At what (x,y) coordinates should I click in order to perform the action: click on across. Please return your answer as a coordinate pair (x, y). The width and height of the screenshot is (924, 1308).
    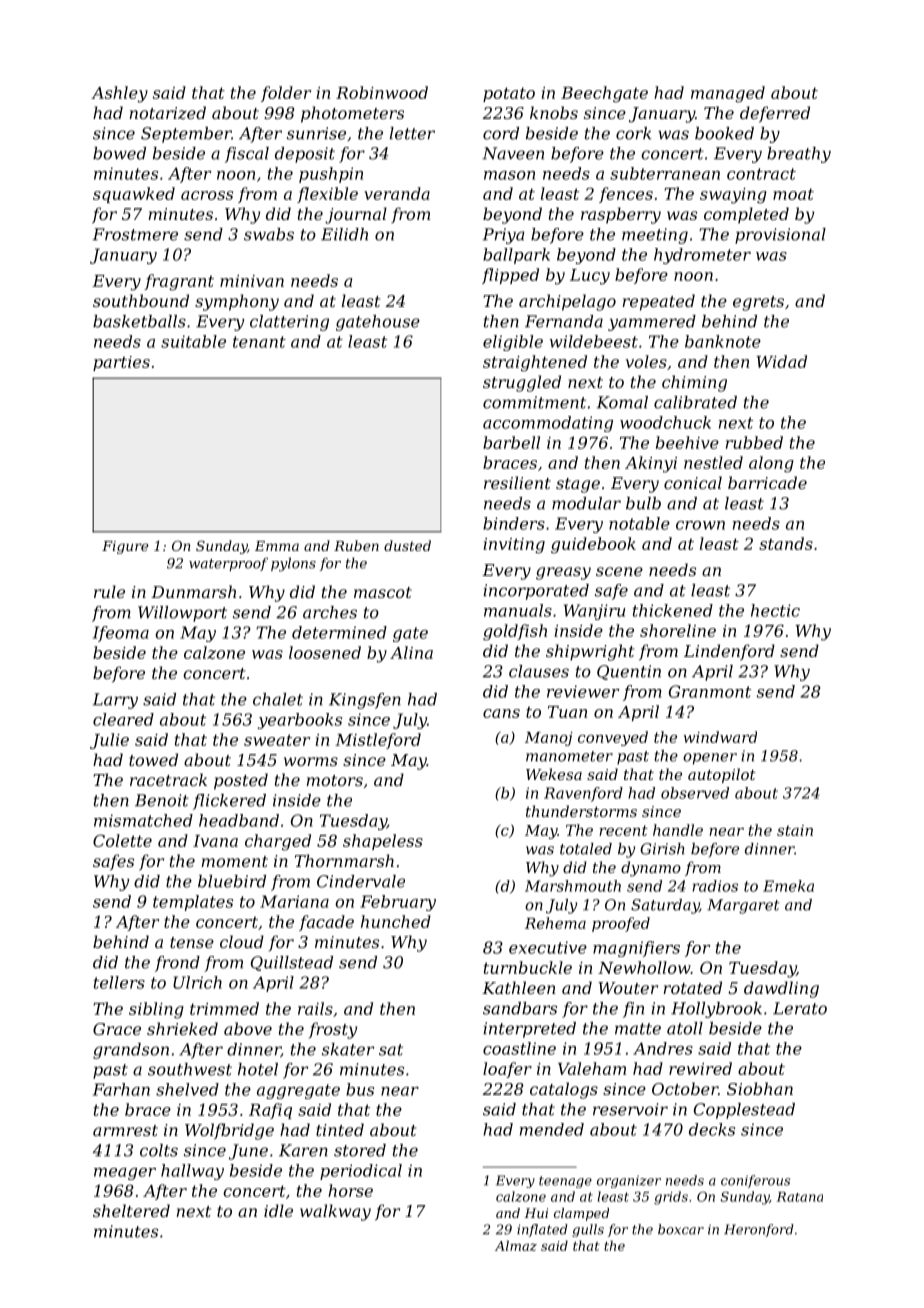
    Looking at the image, I should click on (207, 195).
